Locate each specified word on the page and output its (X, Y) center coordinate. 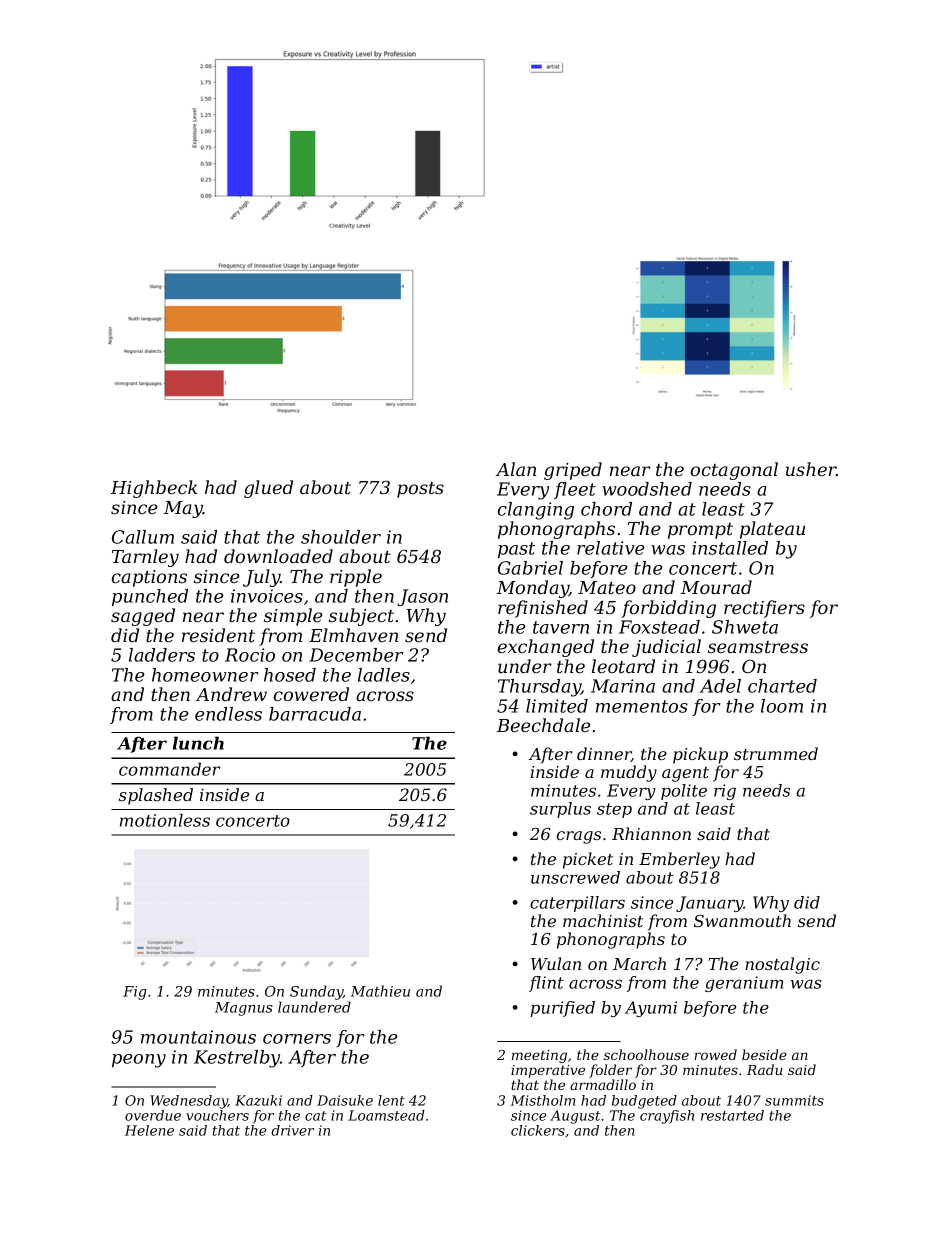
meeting (539, 1056)
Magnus (244, 1009)
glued (268, 489)
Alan (515, 469)
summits (794, 1100)
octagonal (734, 471)
